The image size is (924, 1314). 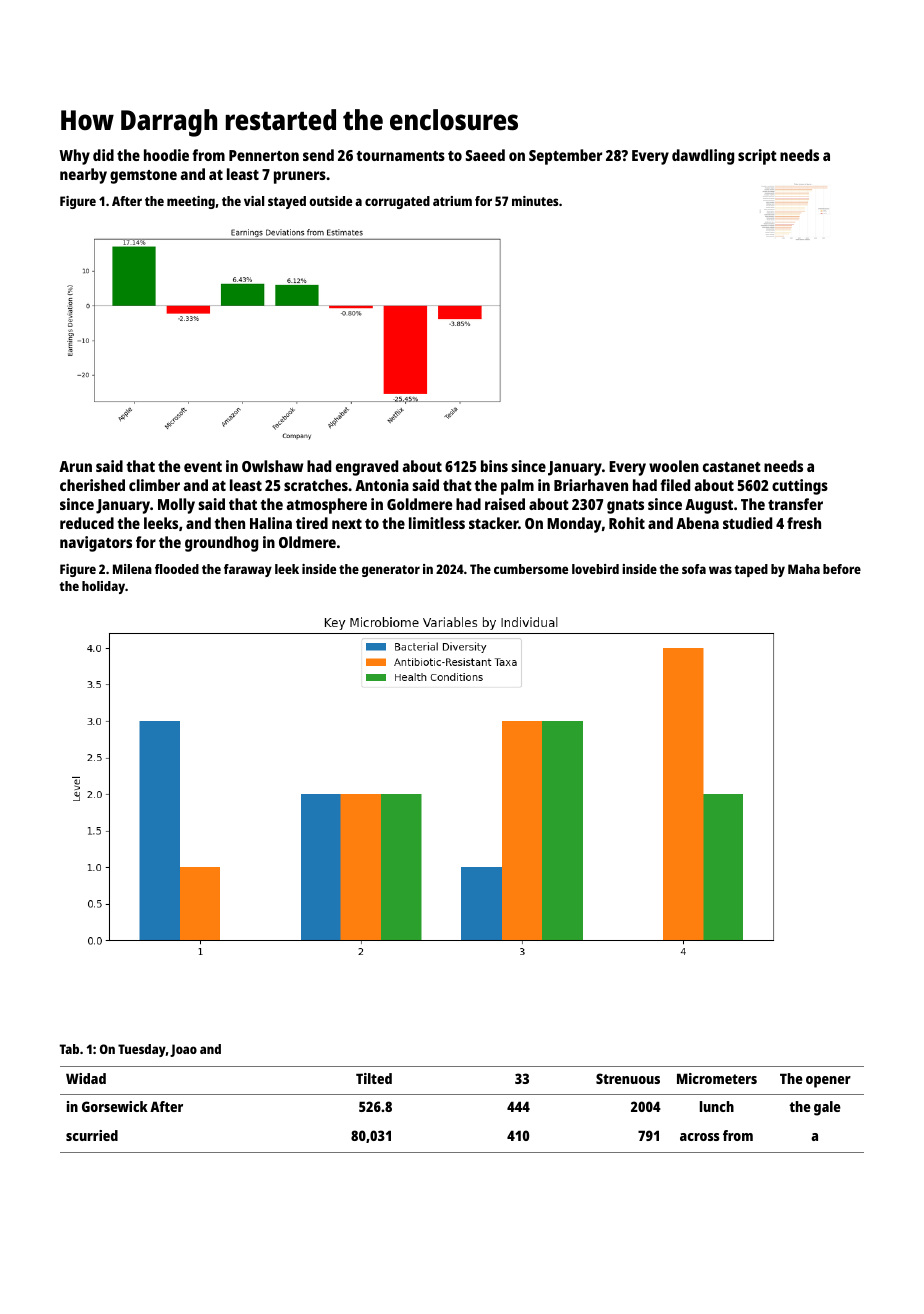 What do you see at coordinates (804, 569) in the page?
I see `Maha` at bounding box center [804, 569].
